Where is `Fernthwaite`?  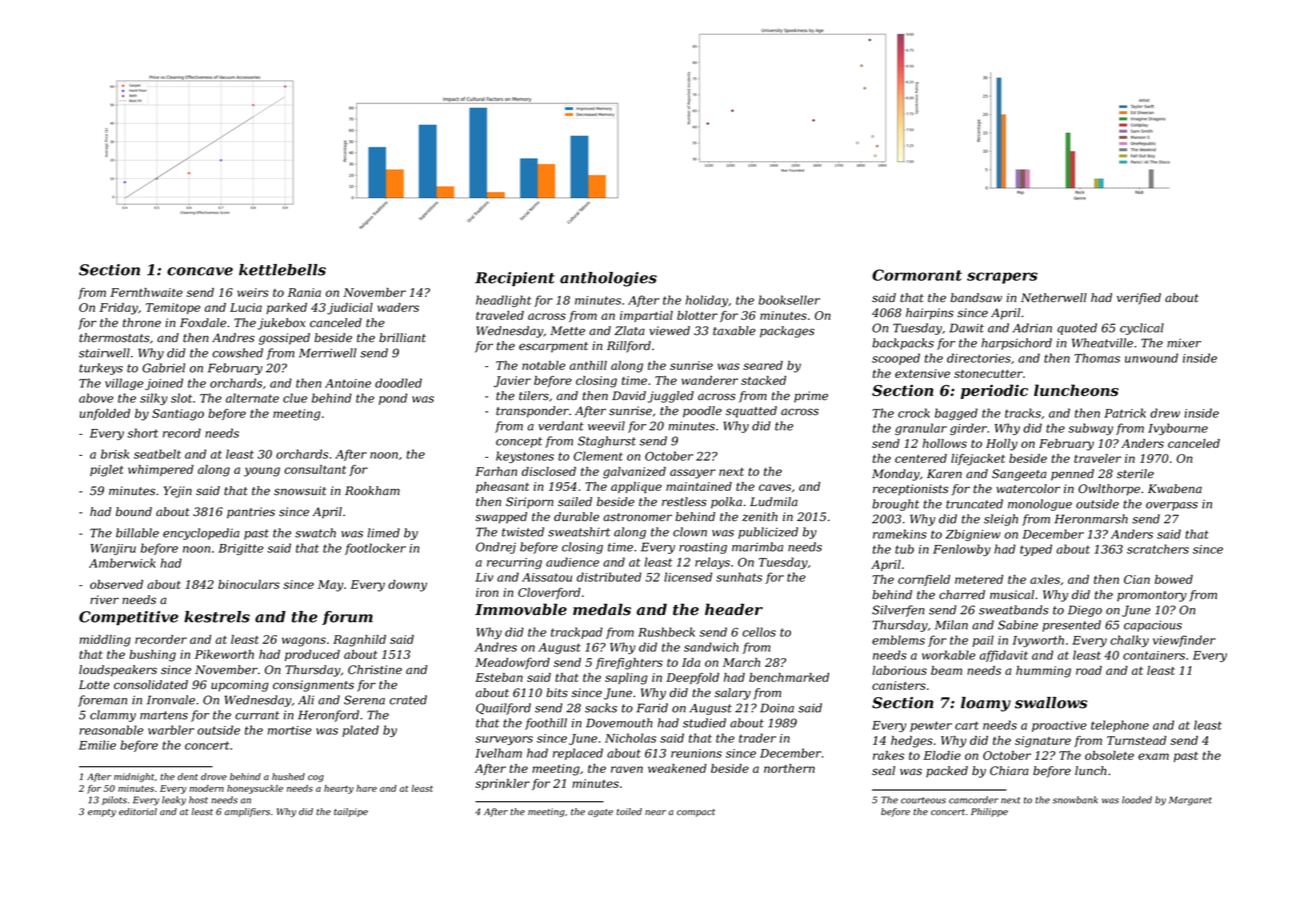
Fernthwaite is located at coordinates (146, 292).
